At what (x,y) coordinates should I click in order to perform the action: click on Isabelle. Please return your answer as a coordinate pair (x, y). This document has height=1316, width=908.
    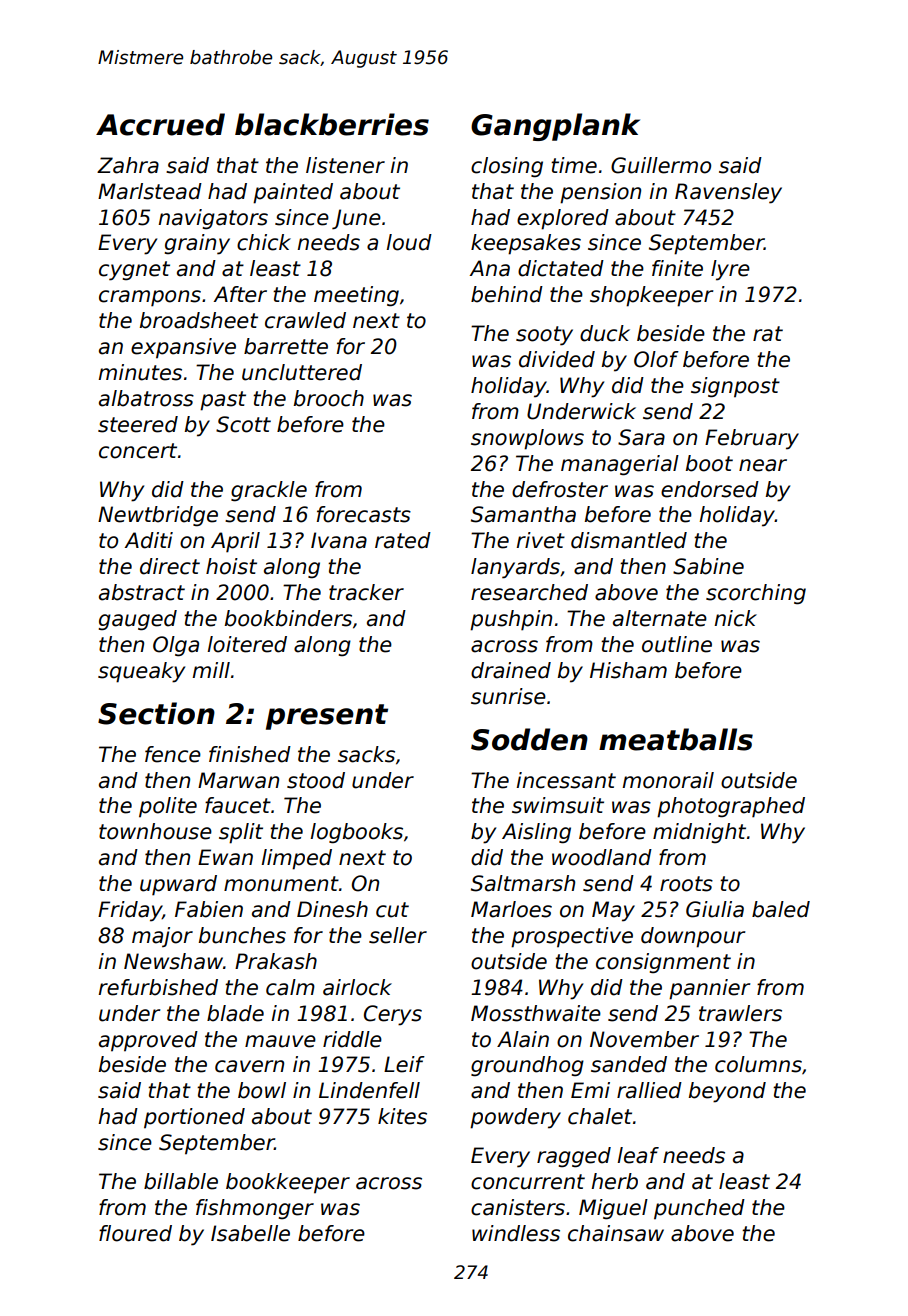
    Looking at the image, I should click on (250, 1233).
